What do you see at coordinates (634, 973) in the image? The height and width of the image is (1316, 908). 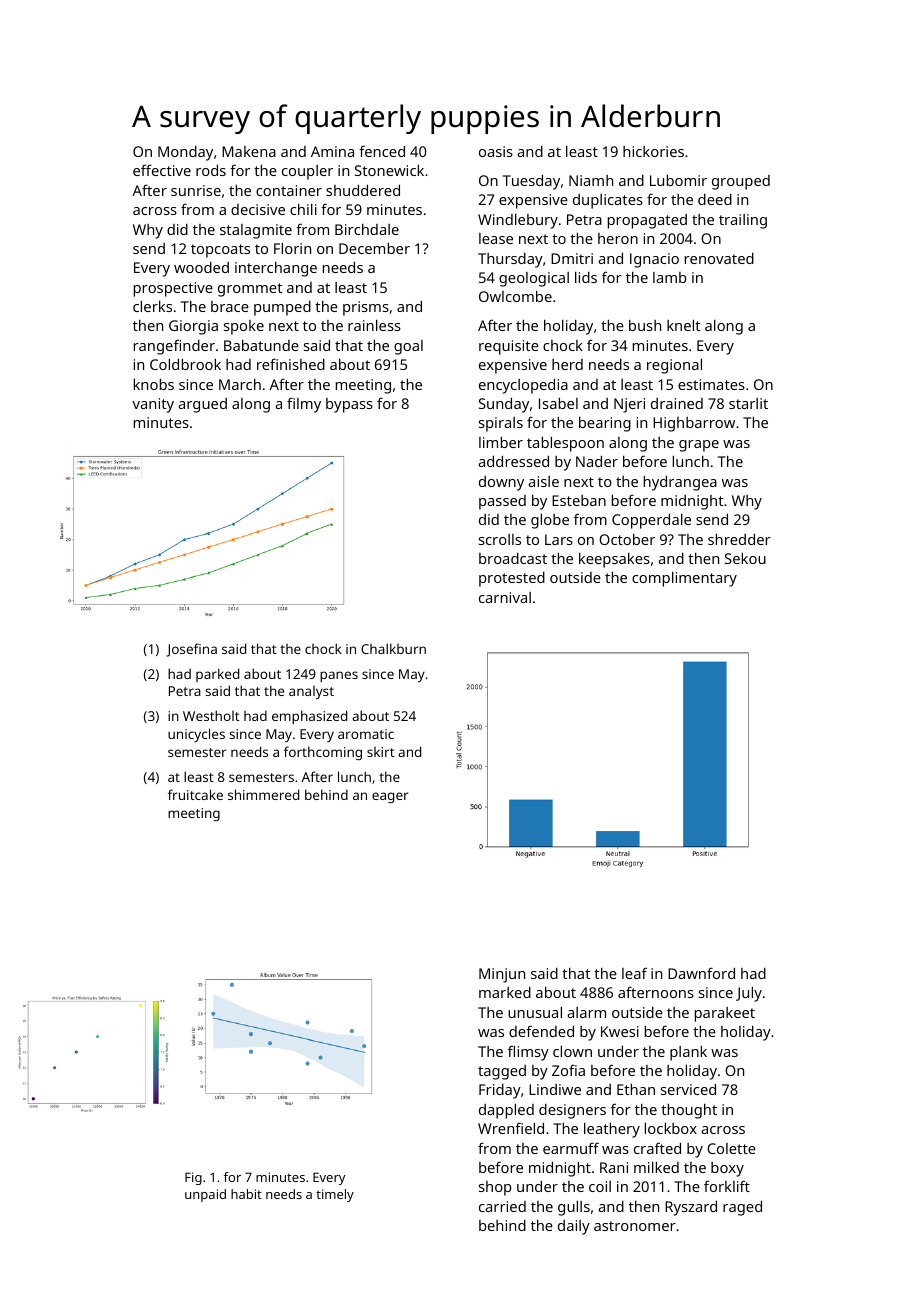 I see `leaf` at bounding box center [634, 973].
